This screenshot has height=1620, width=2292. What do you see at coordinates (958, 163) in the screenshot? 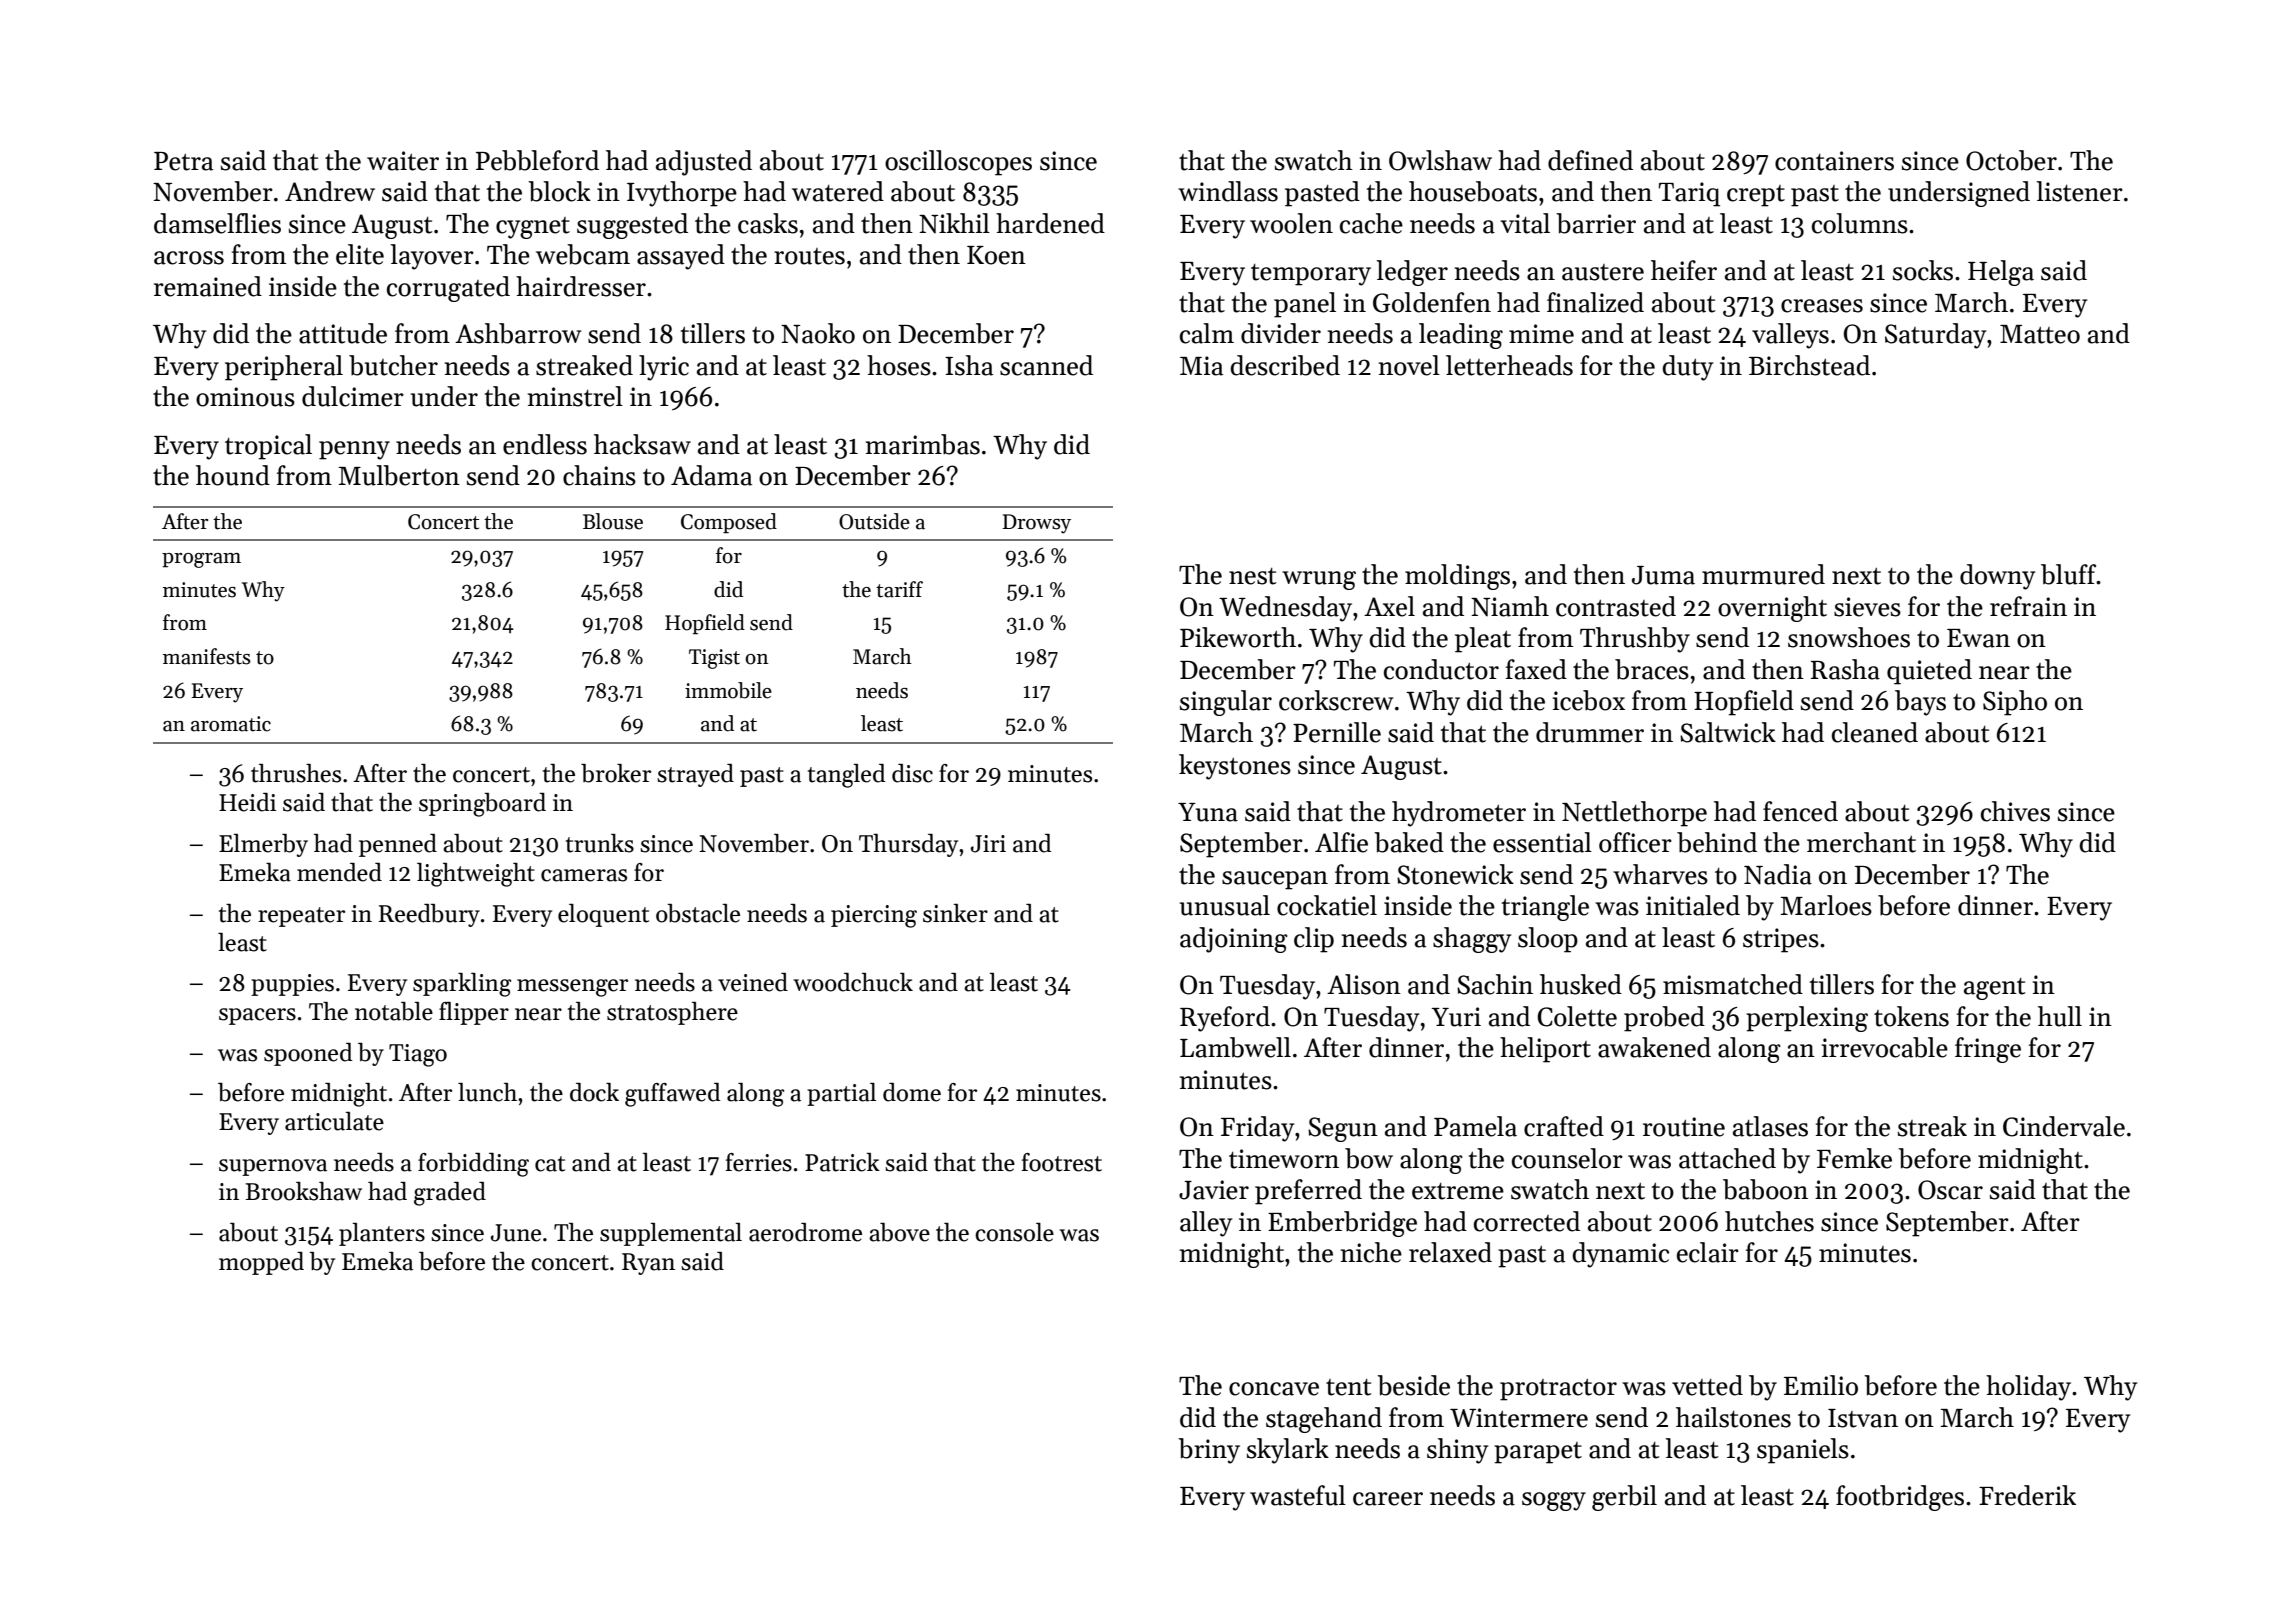
I see `oscilloscopes` at bounding box center [958, 163].
